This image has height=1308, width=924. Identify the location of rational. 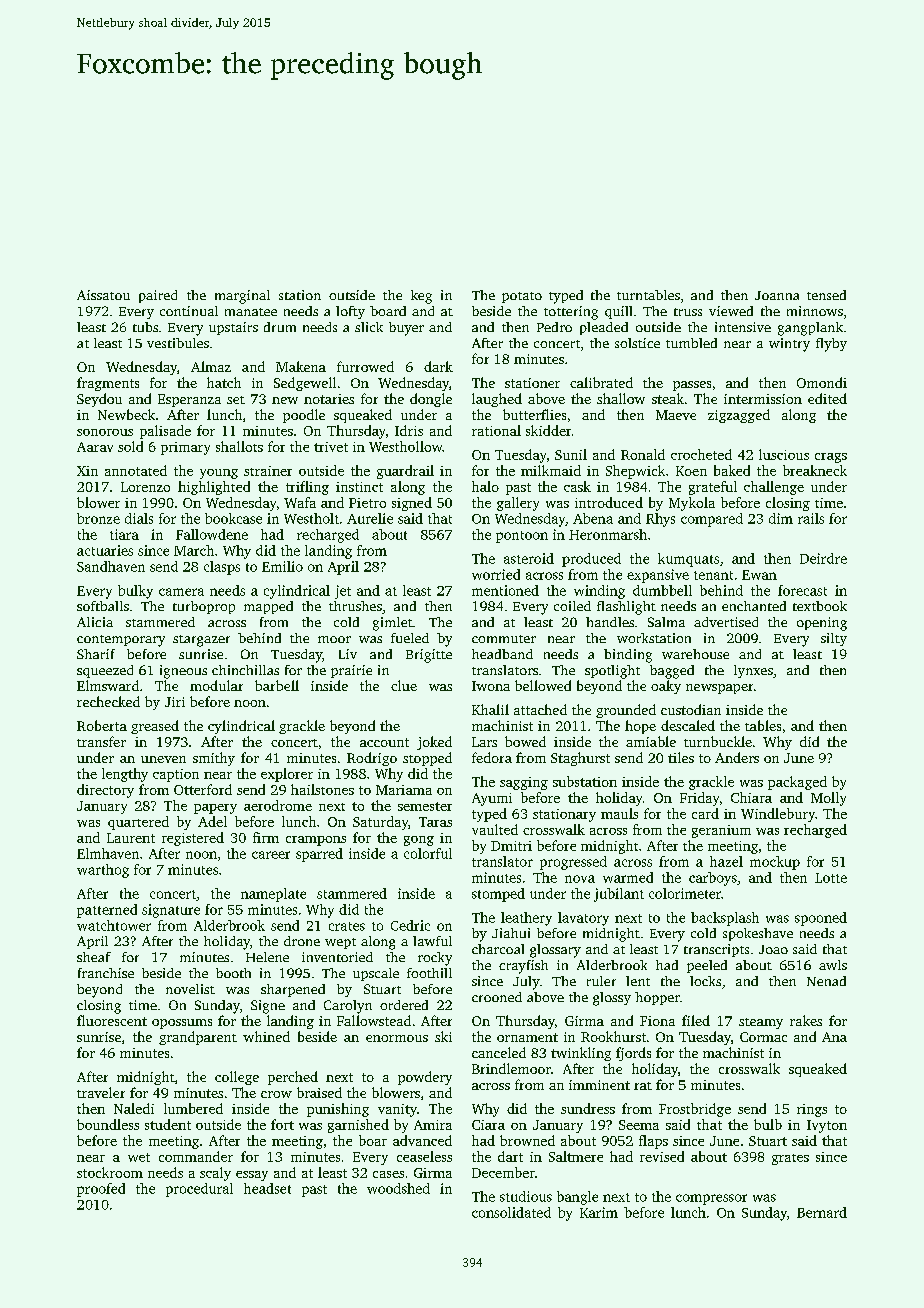
(496, 430).
